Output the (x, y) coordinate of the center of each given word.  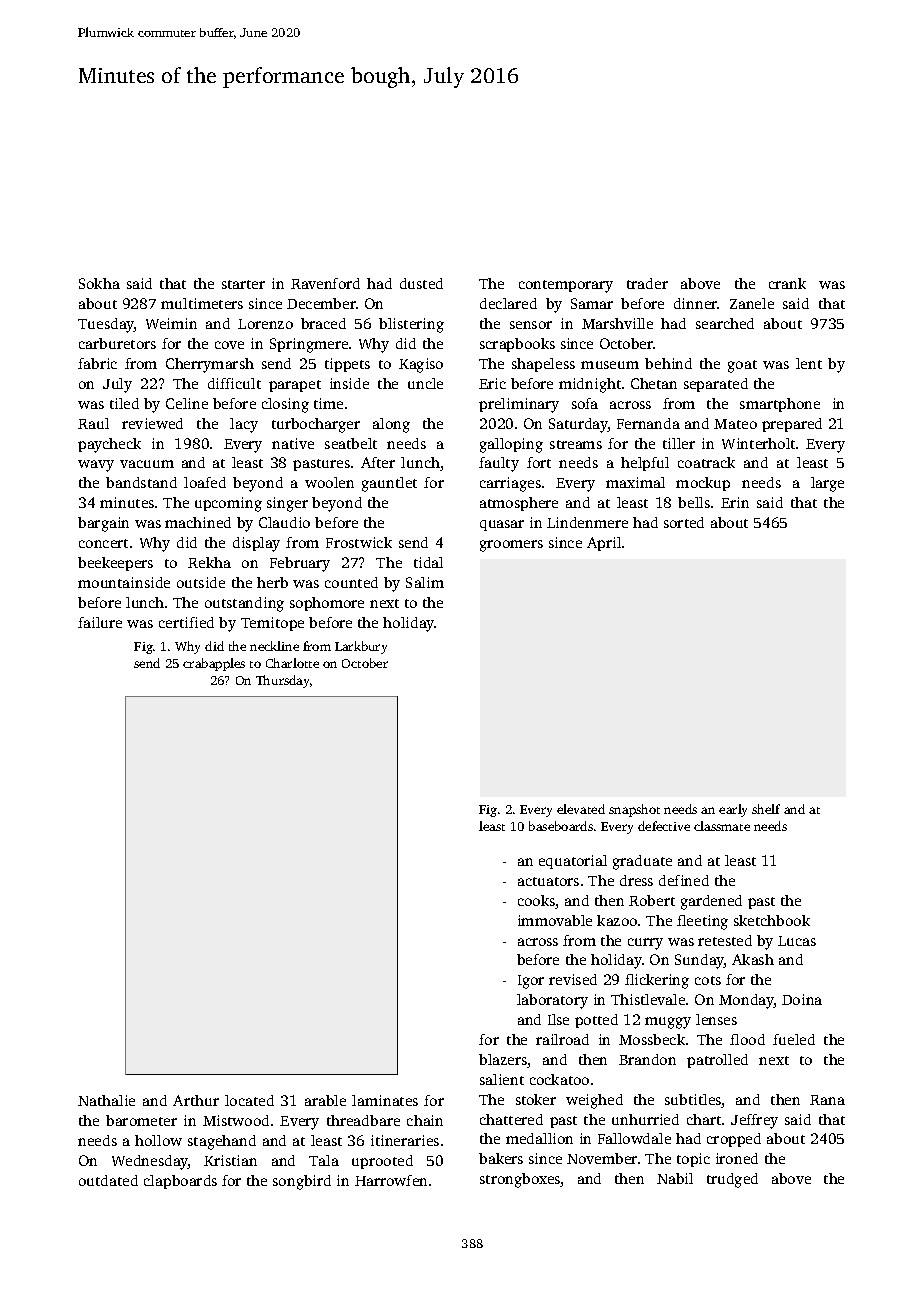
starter (243, 284)
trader (647, 283)
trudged (732, 1180)
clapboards (180, 1182)
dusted (421, 283)
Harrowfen (391, 1180)
